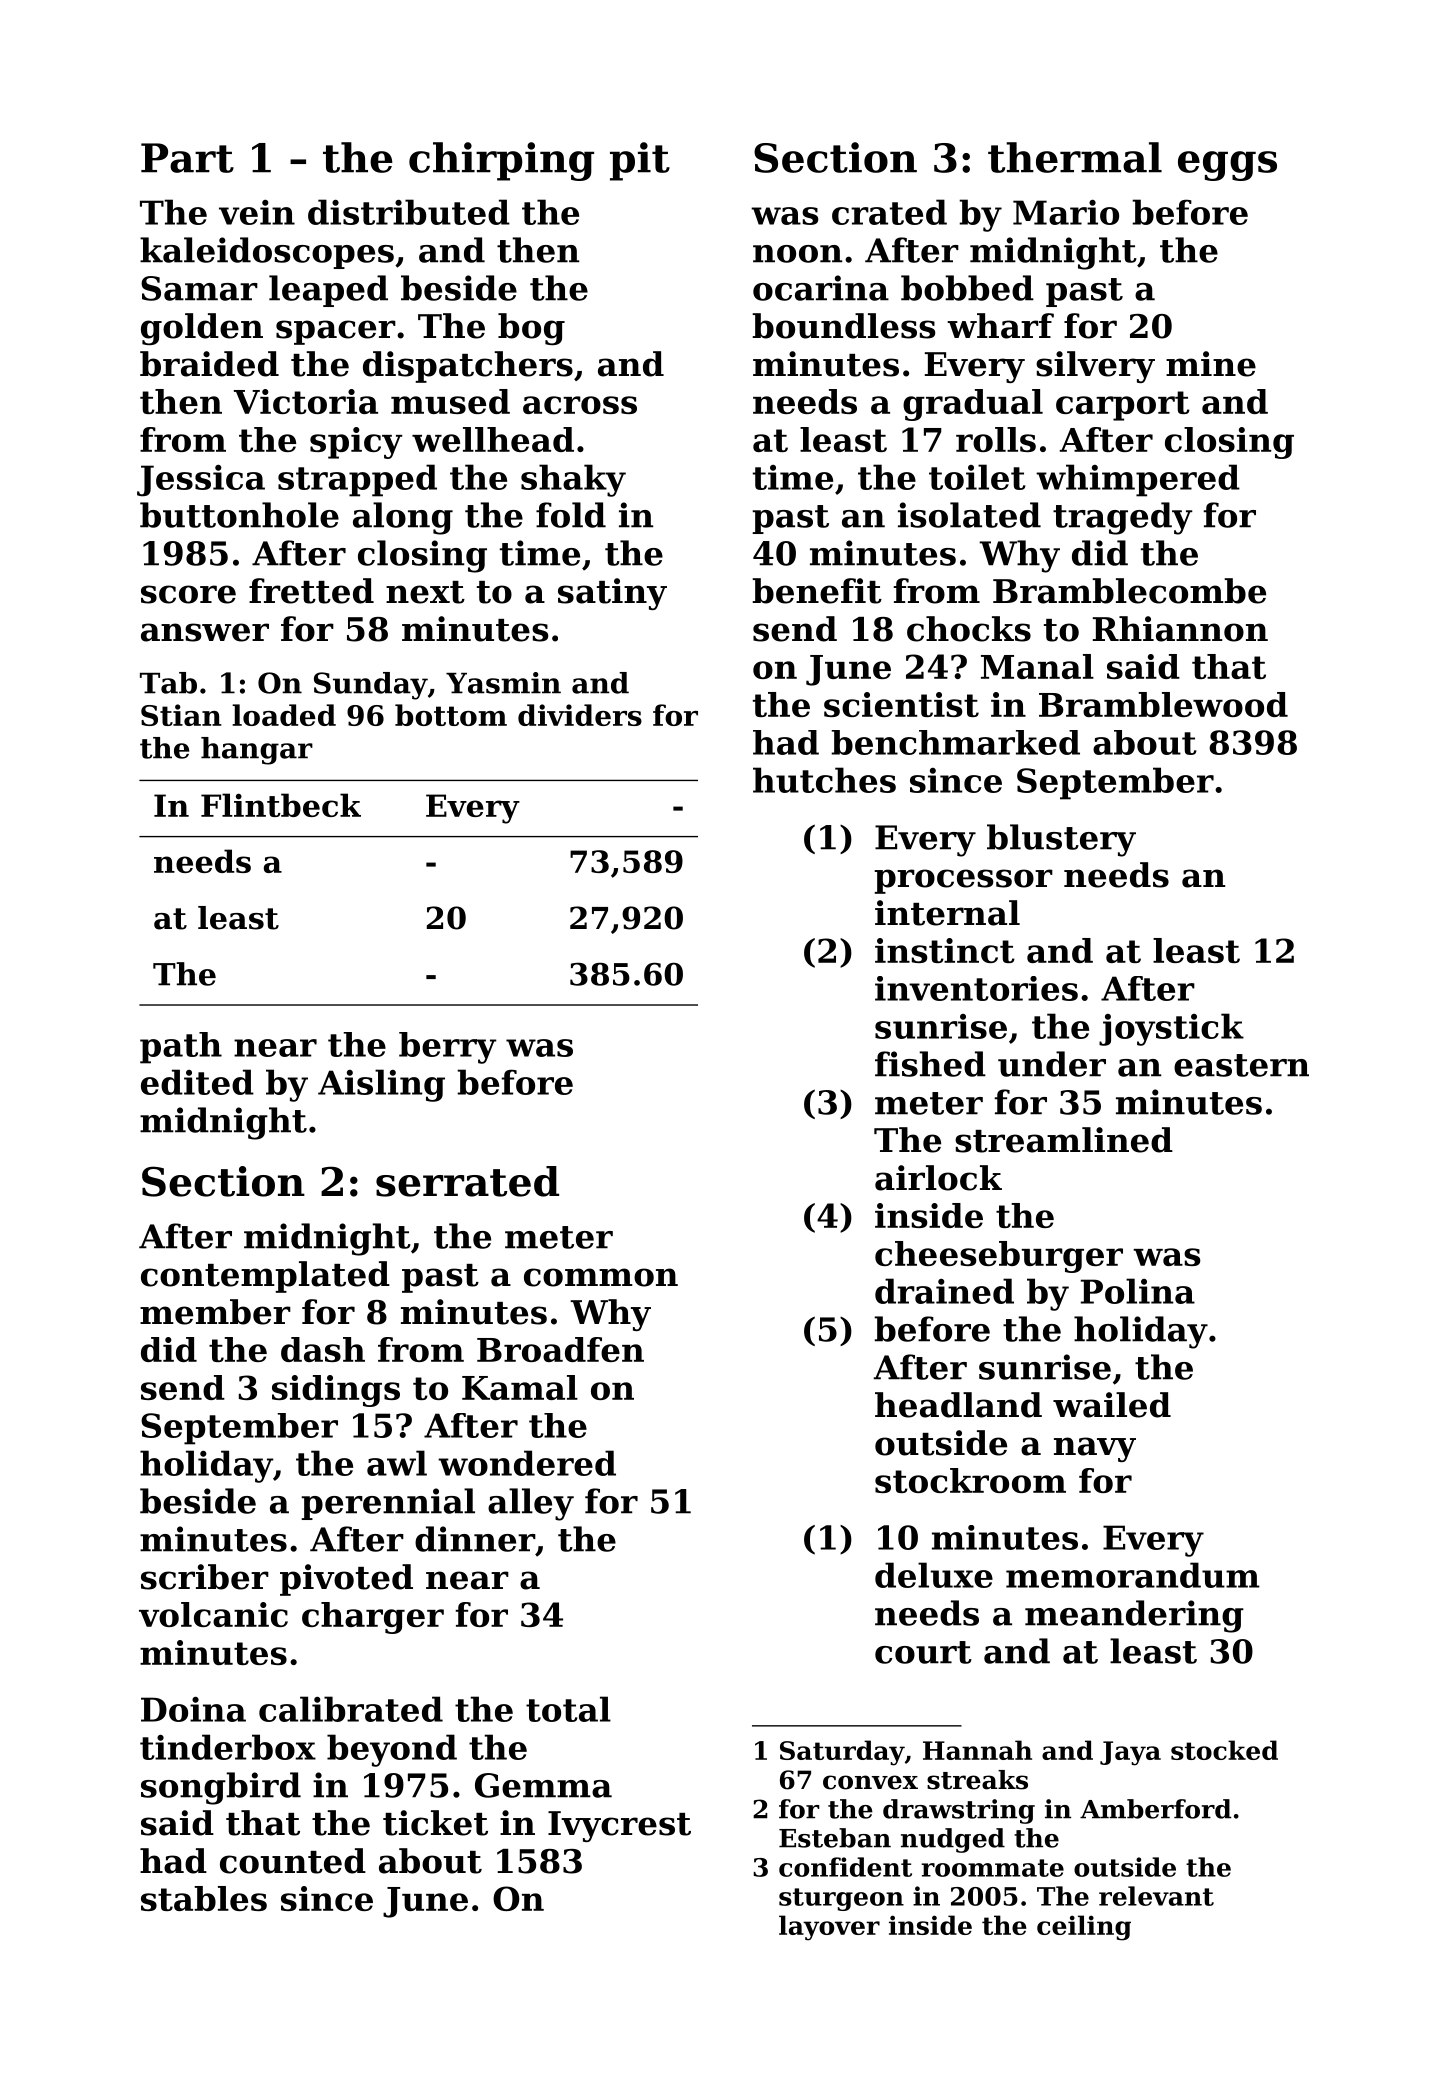 The image size is (1450, 2100). I want to click on total, so click(568, 1709).
